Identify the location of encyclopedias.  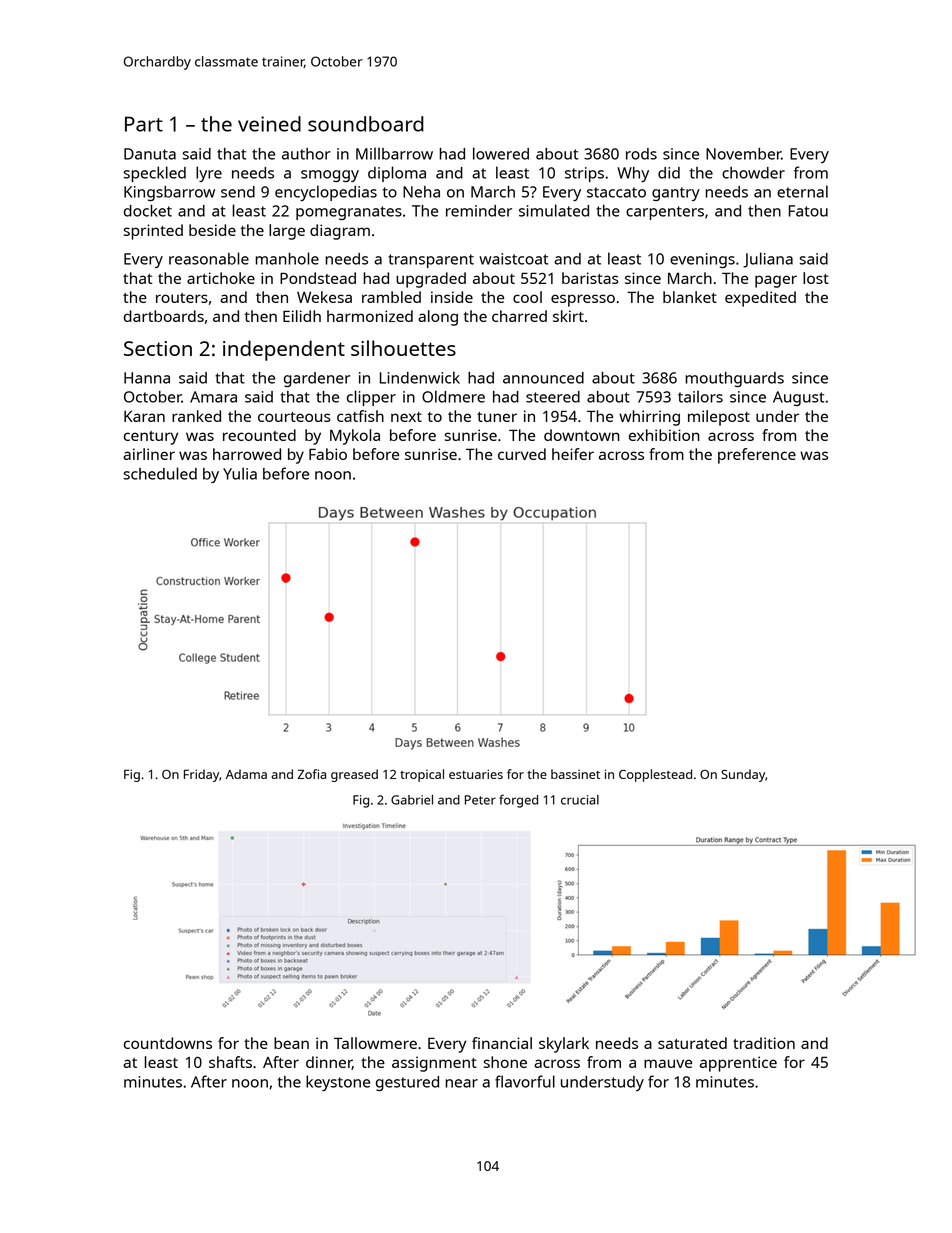
(326, 193).
